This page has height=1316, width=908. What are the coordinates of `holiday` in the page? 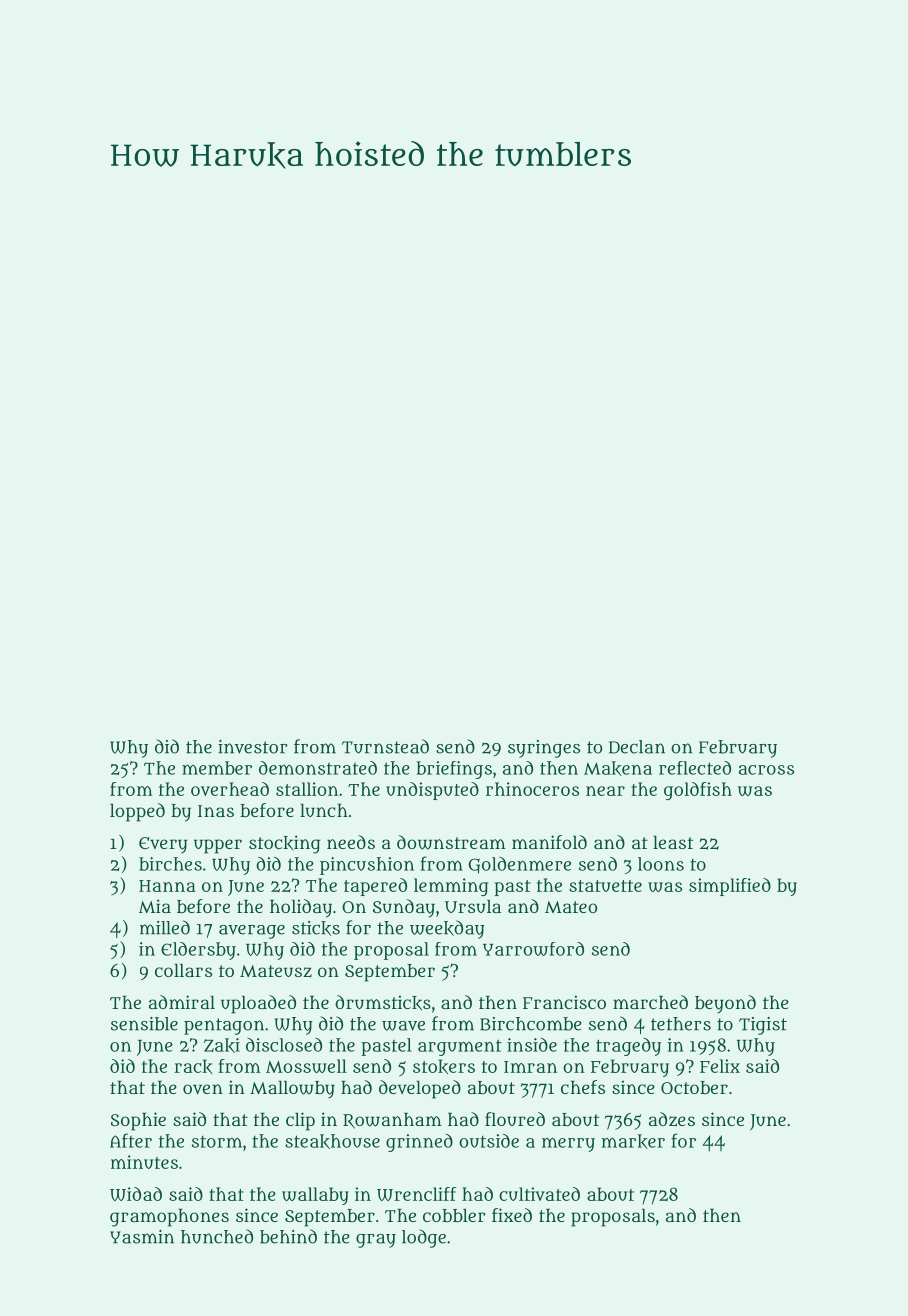 It's located at (301, 908).
